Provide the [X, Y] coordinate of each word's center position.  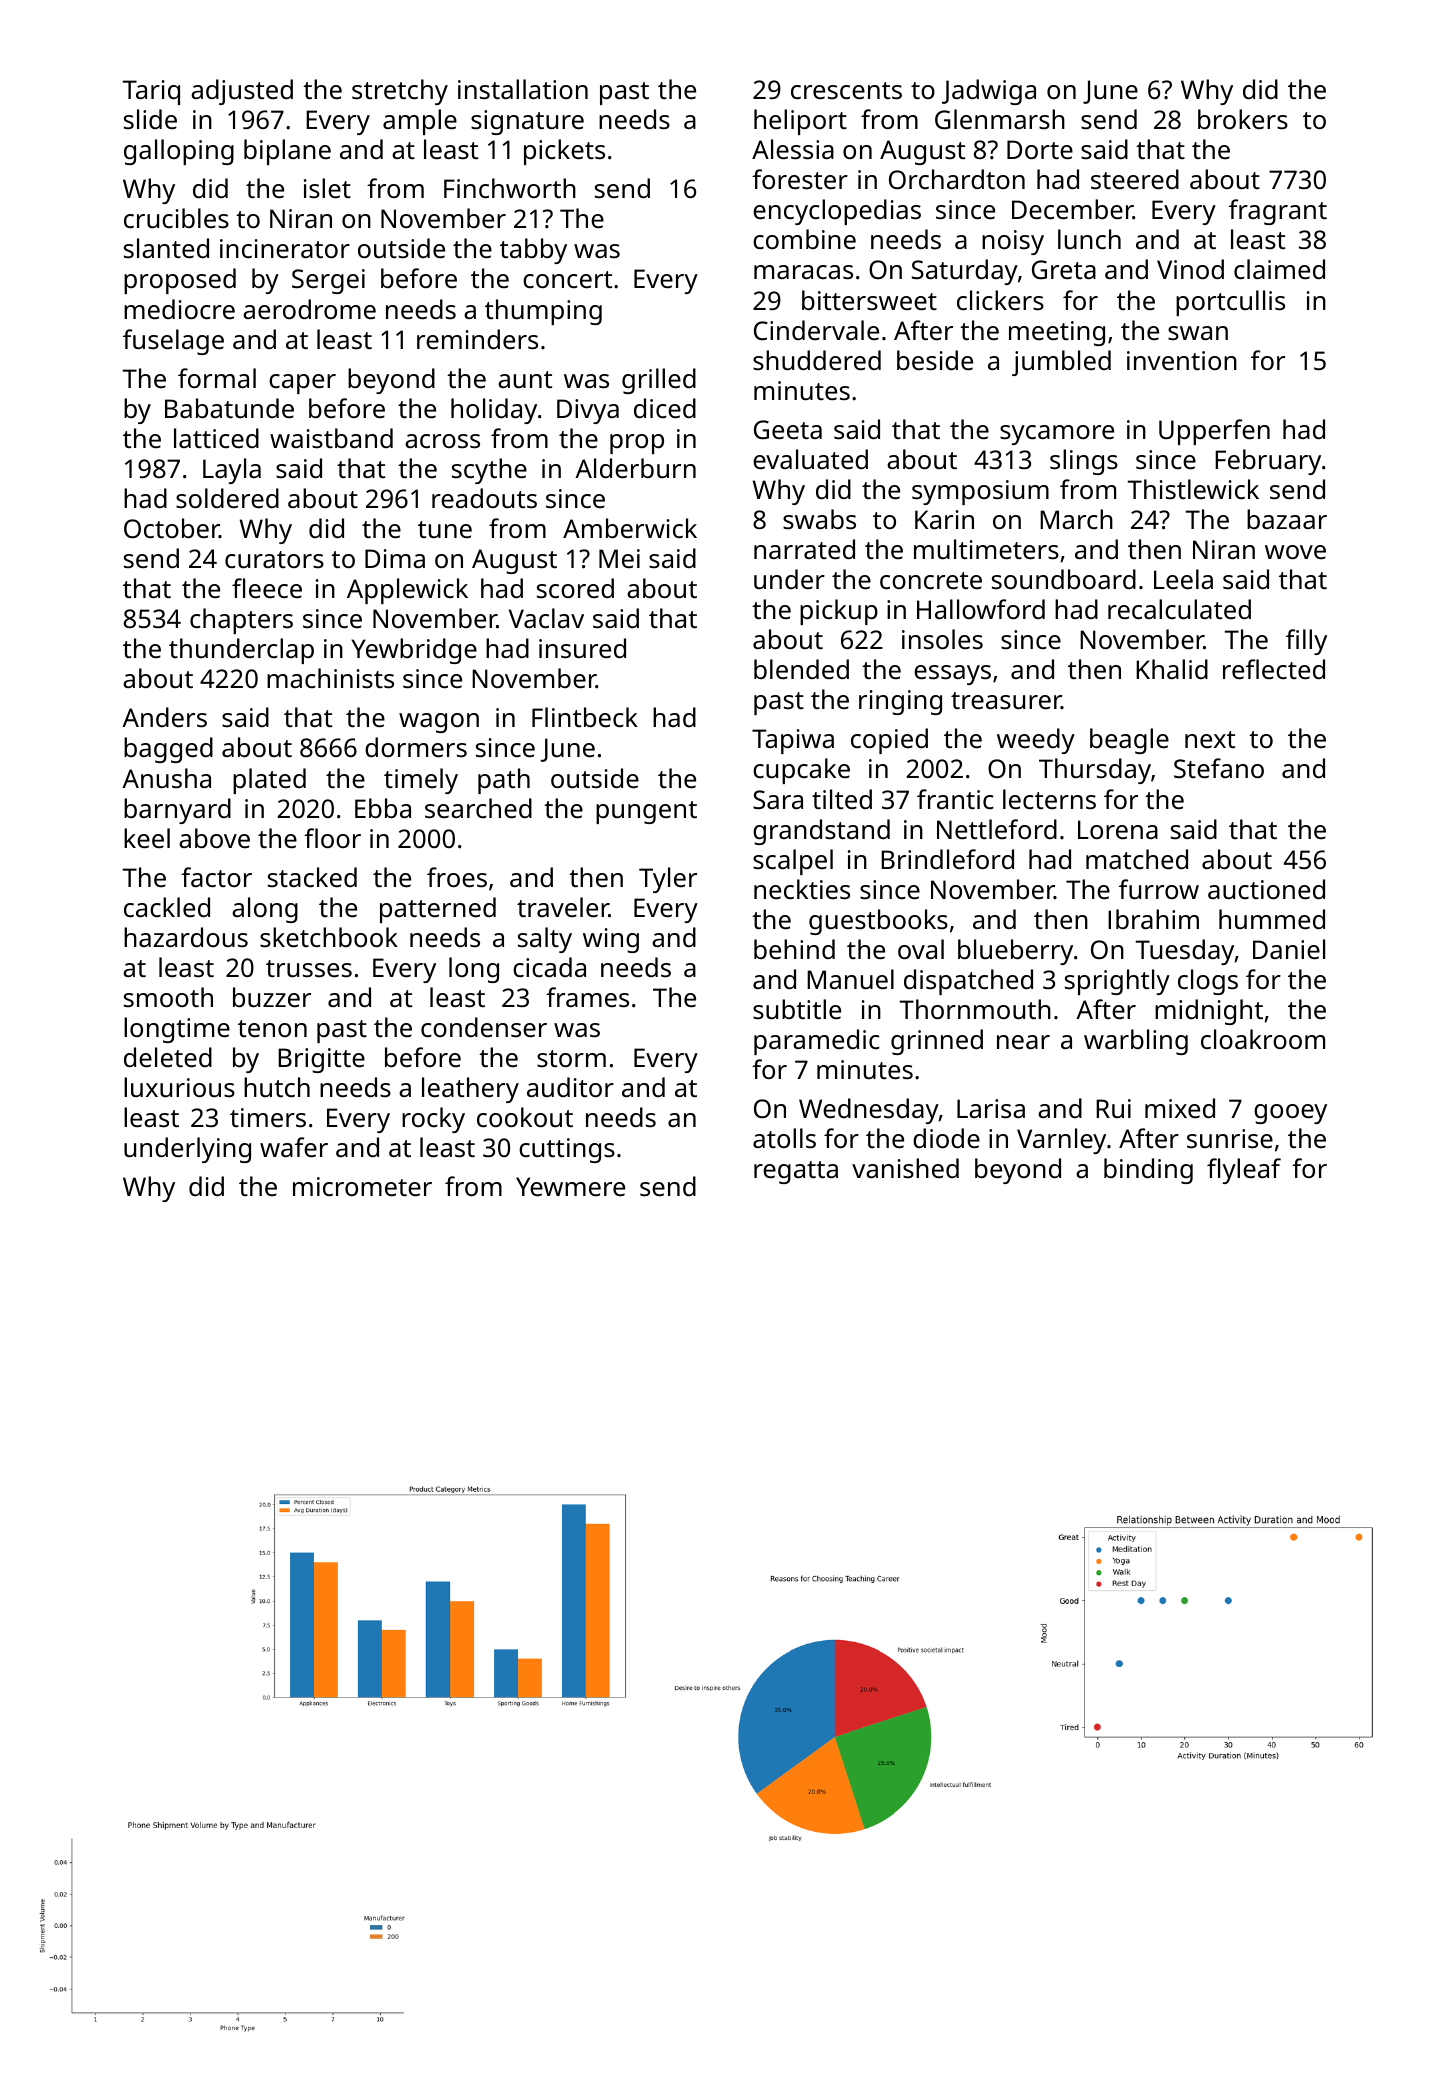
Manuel [850, 979]
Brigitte [321, 1060]
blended [801, 669]
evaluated [810, 459]
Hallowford [981, 609]
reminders [477, 339]
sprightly [1117, 982]
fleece [267, 588]
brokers [1243, 119]
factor [216, 877]
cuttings [567, 1150]
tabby [533, 251]
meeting [1057, 333]
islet [327, 188]
